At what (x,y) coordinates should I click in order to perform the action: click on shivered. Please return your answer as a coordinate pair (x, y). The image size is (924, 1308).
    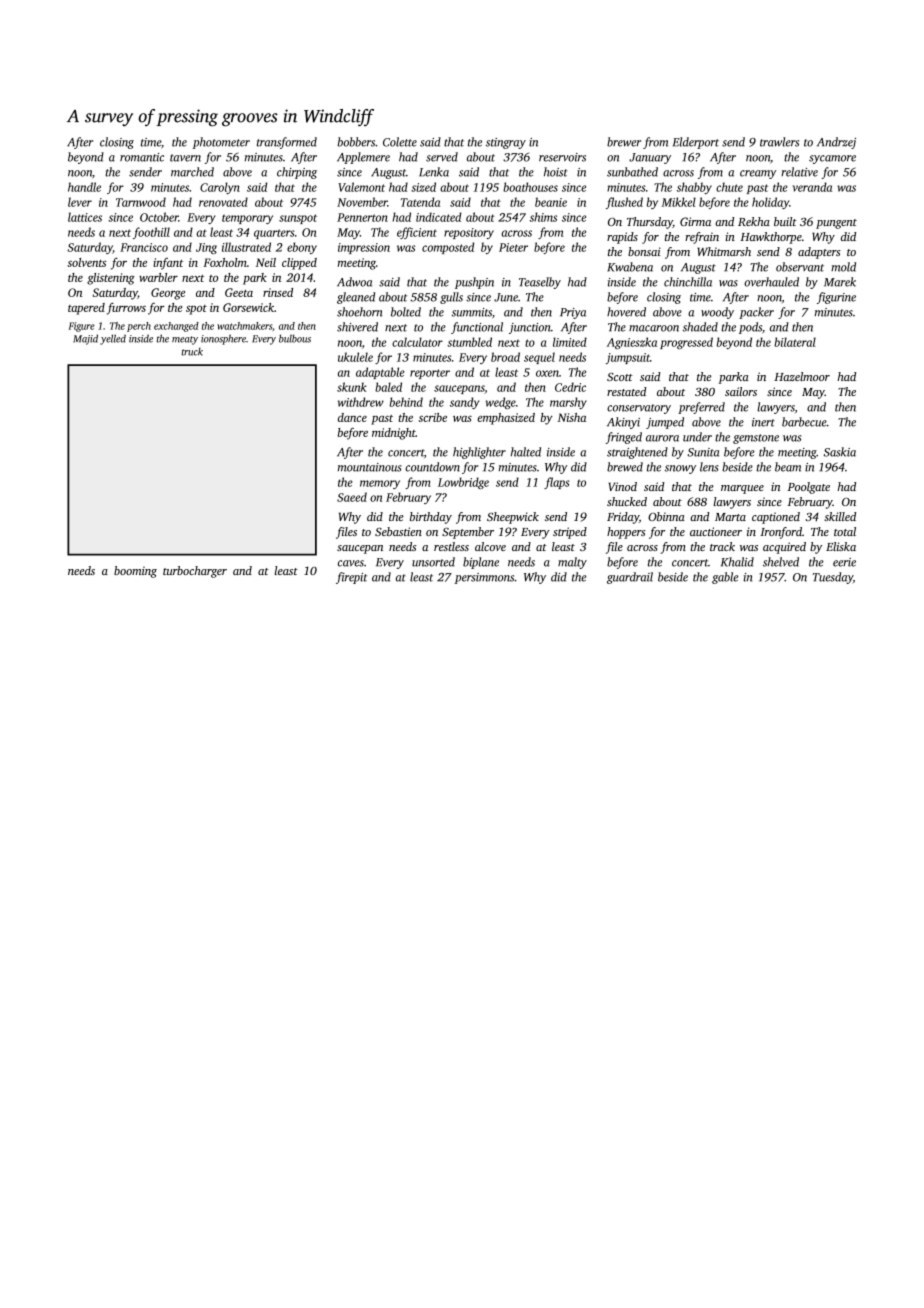
    Looking at the image, I should click on (357, 327).
